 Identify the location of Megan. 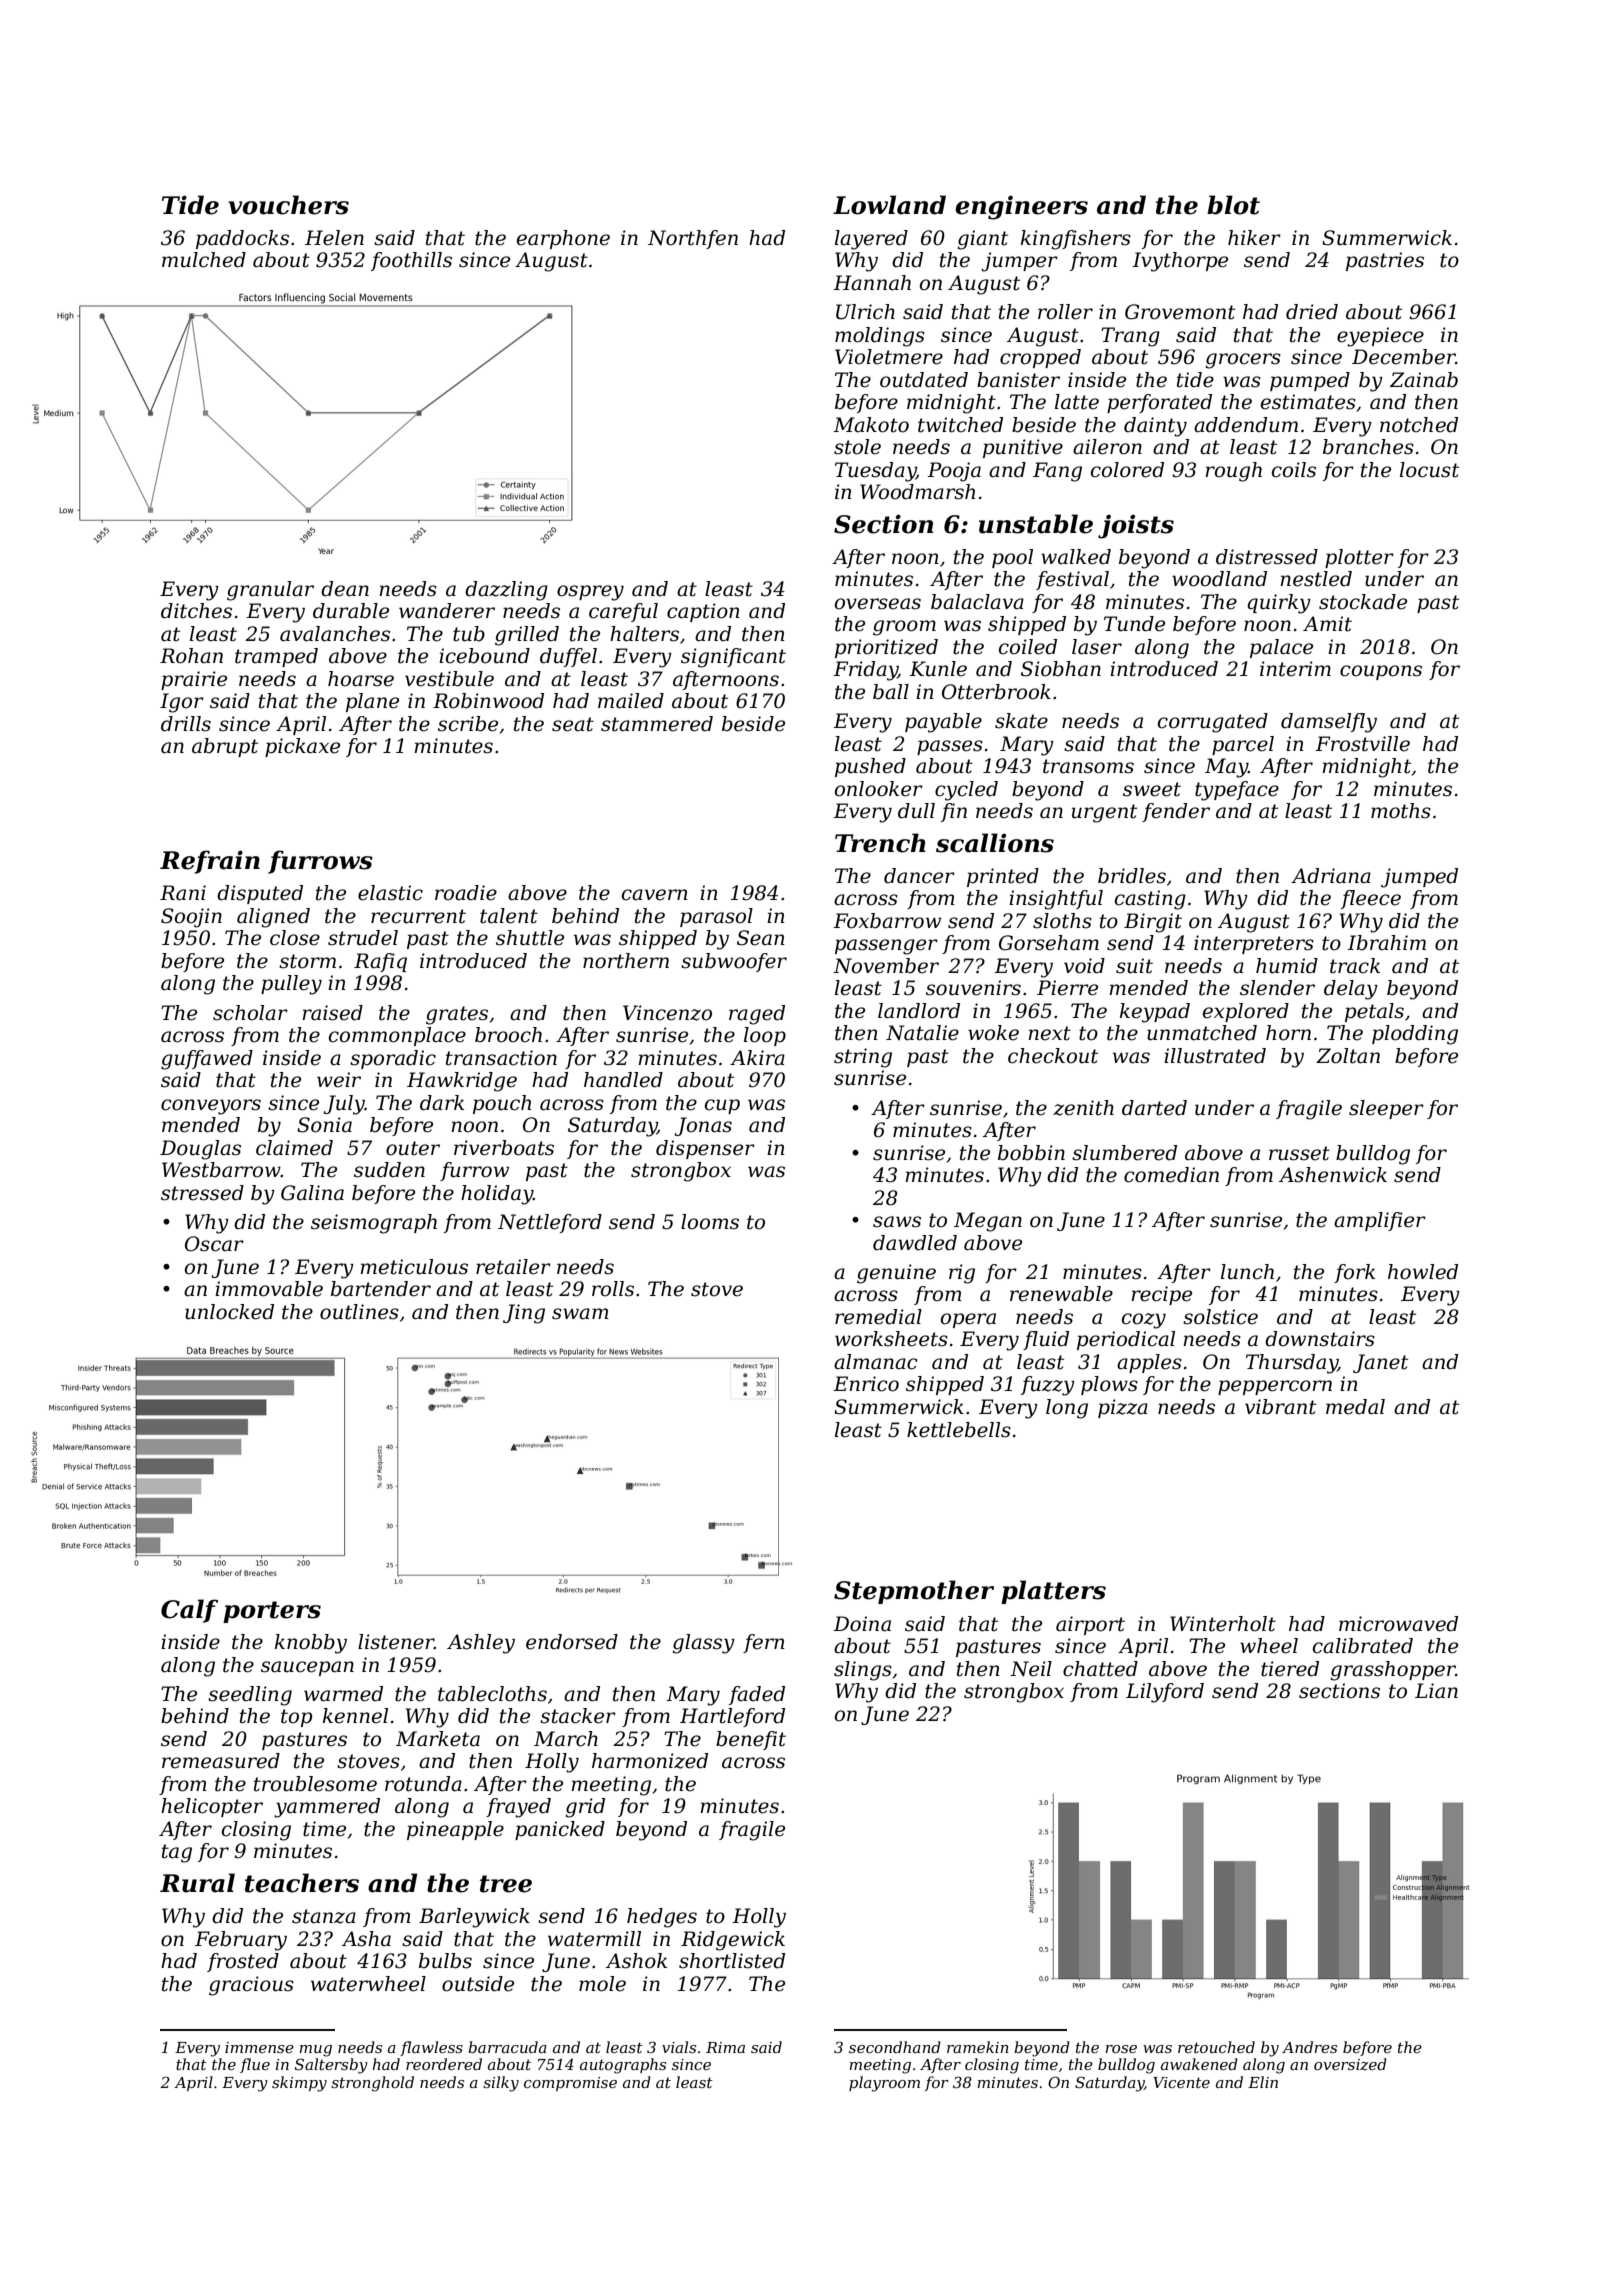
(988, 1222).
